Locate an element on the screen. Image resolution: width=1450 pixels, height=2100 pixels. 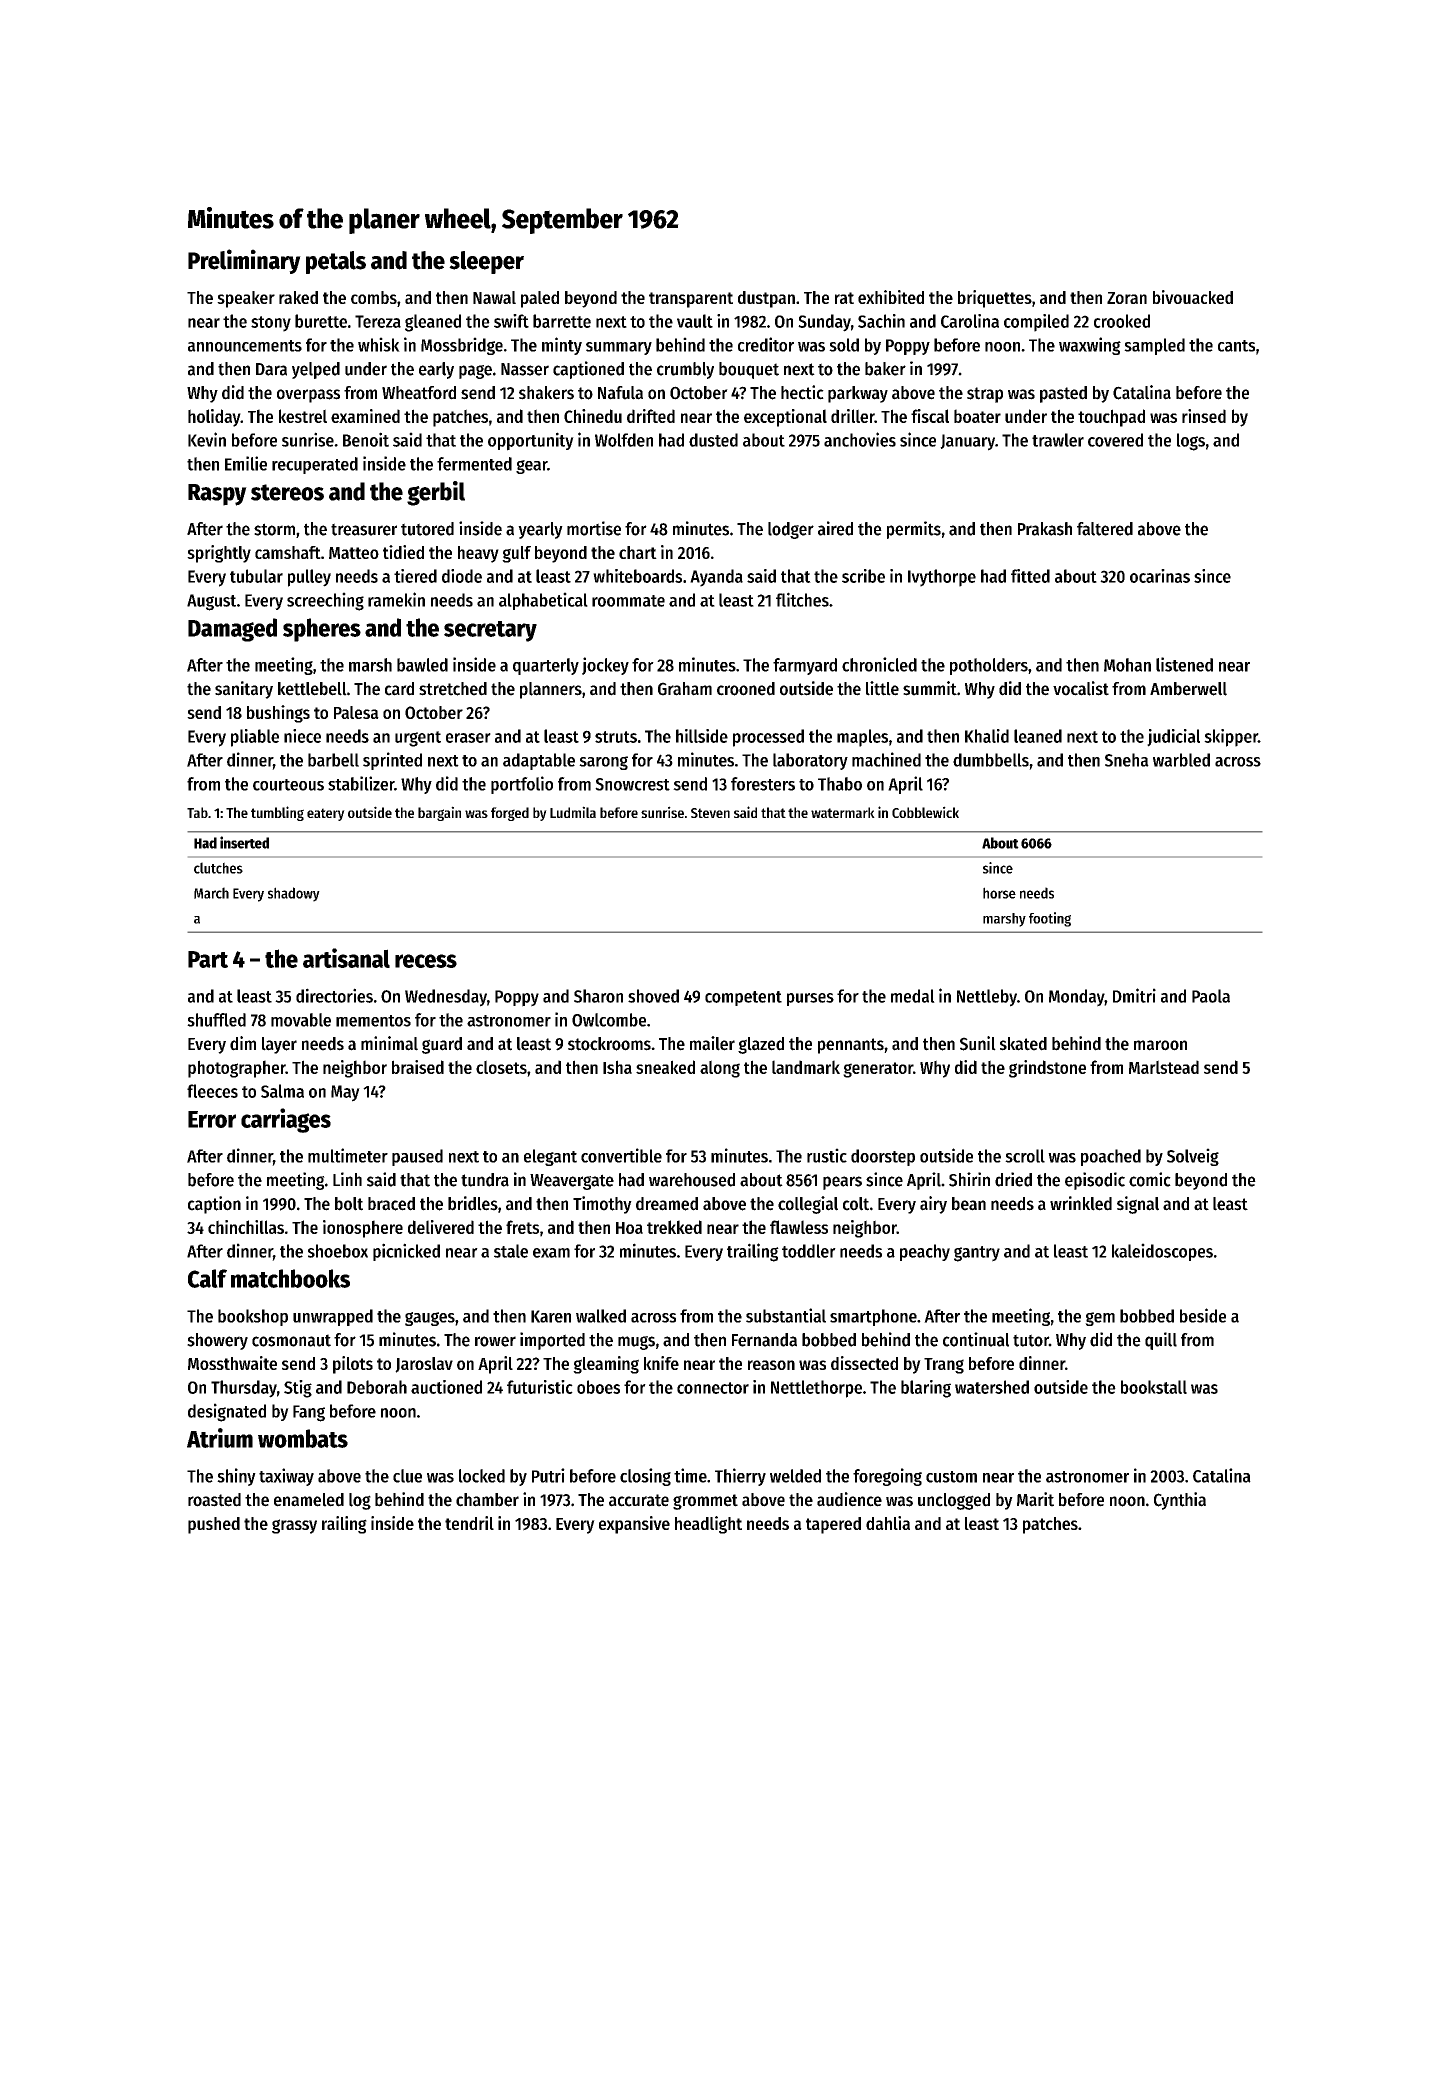
Cynthia is located at coordinates (1180, 1501).
